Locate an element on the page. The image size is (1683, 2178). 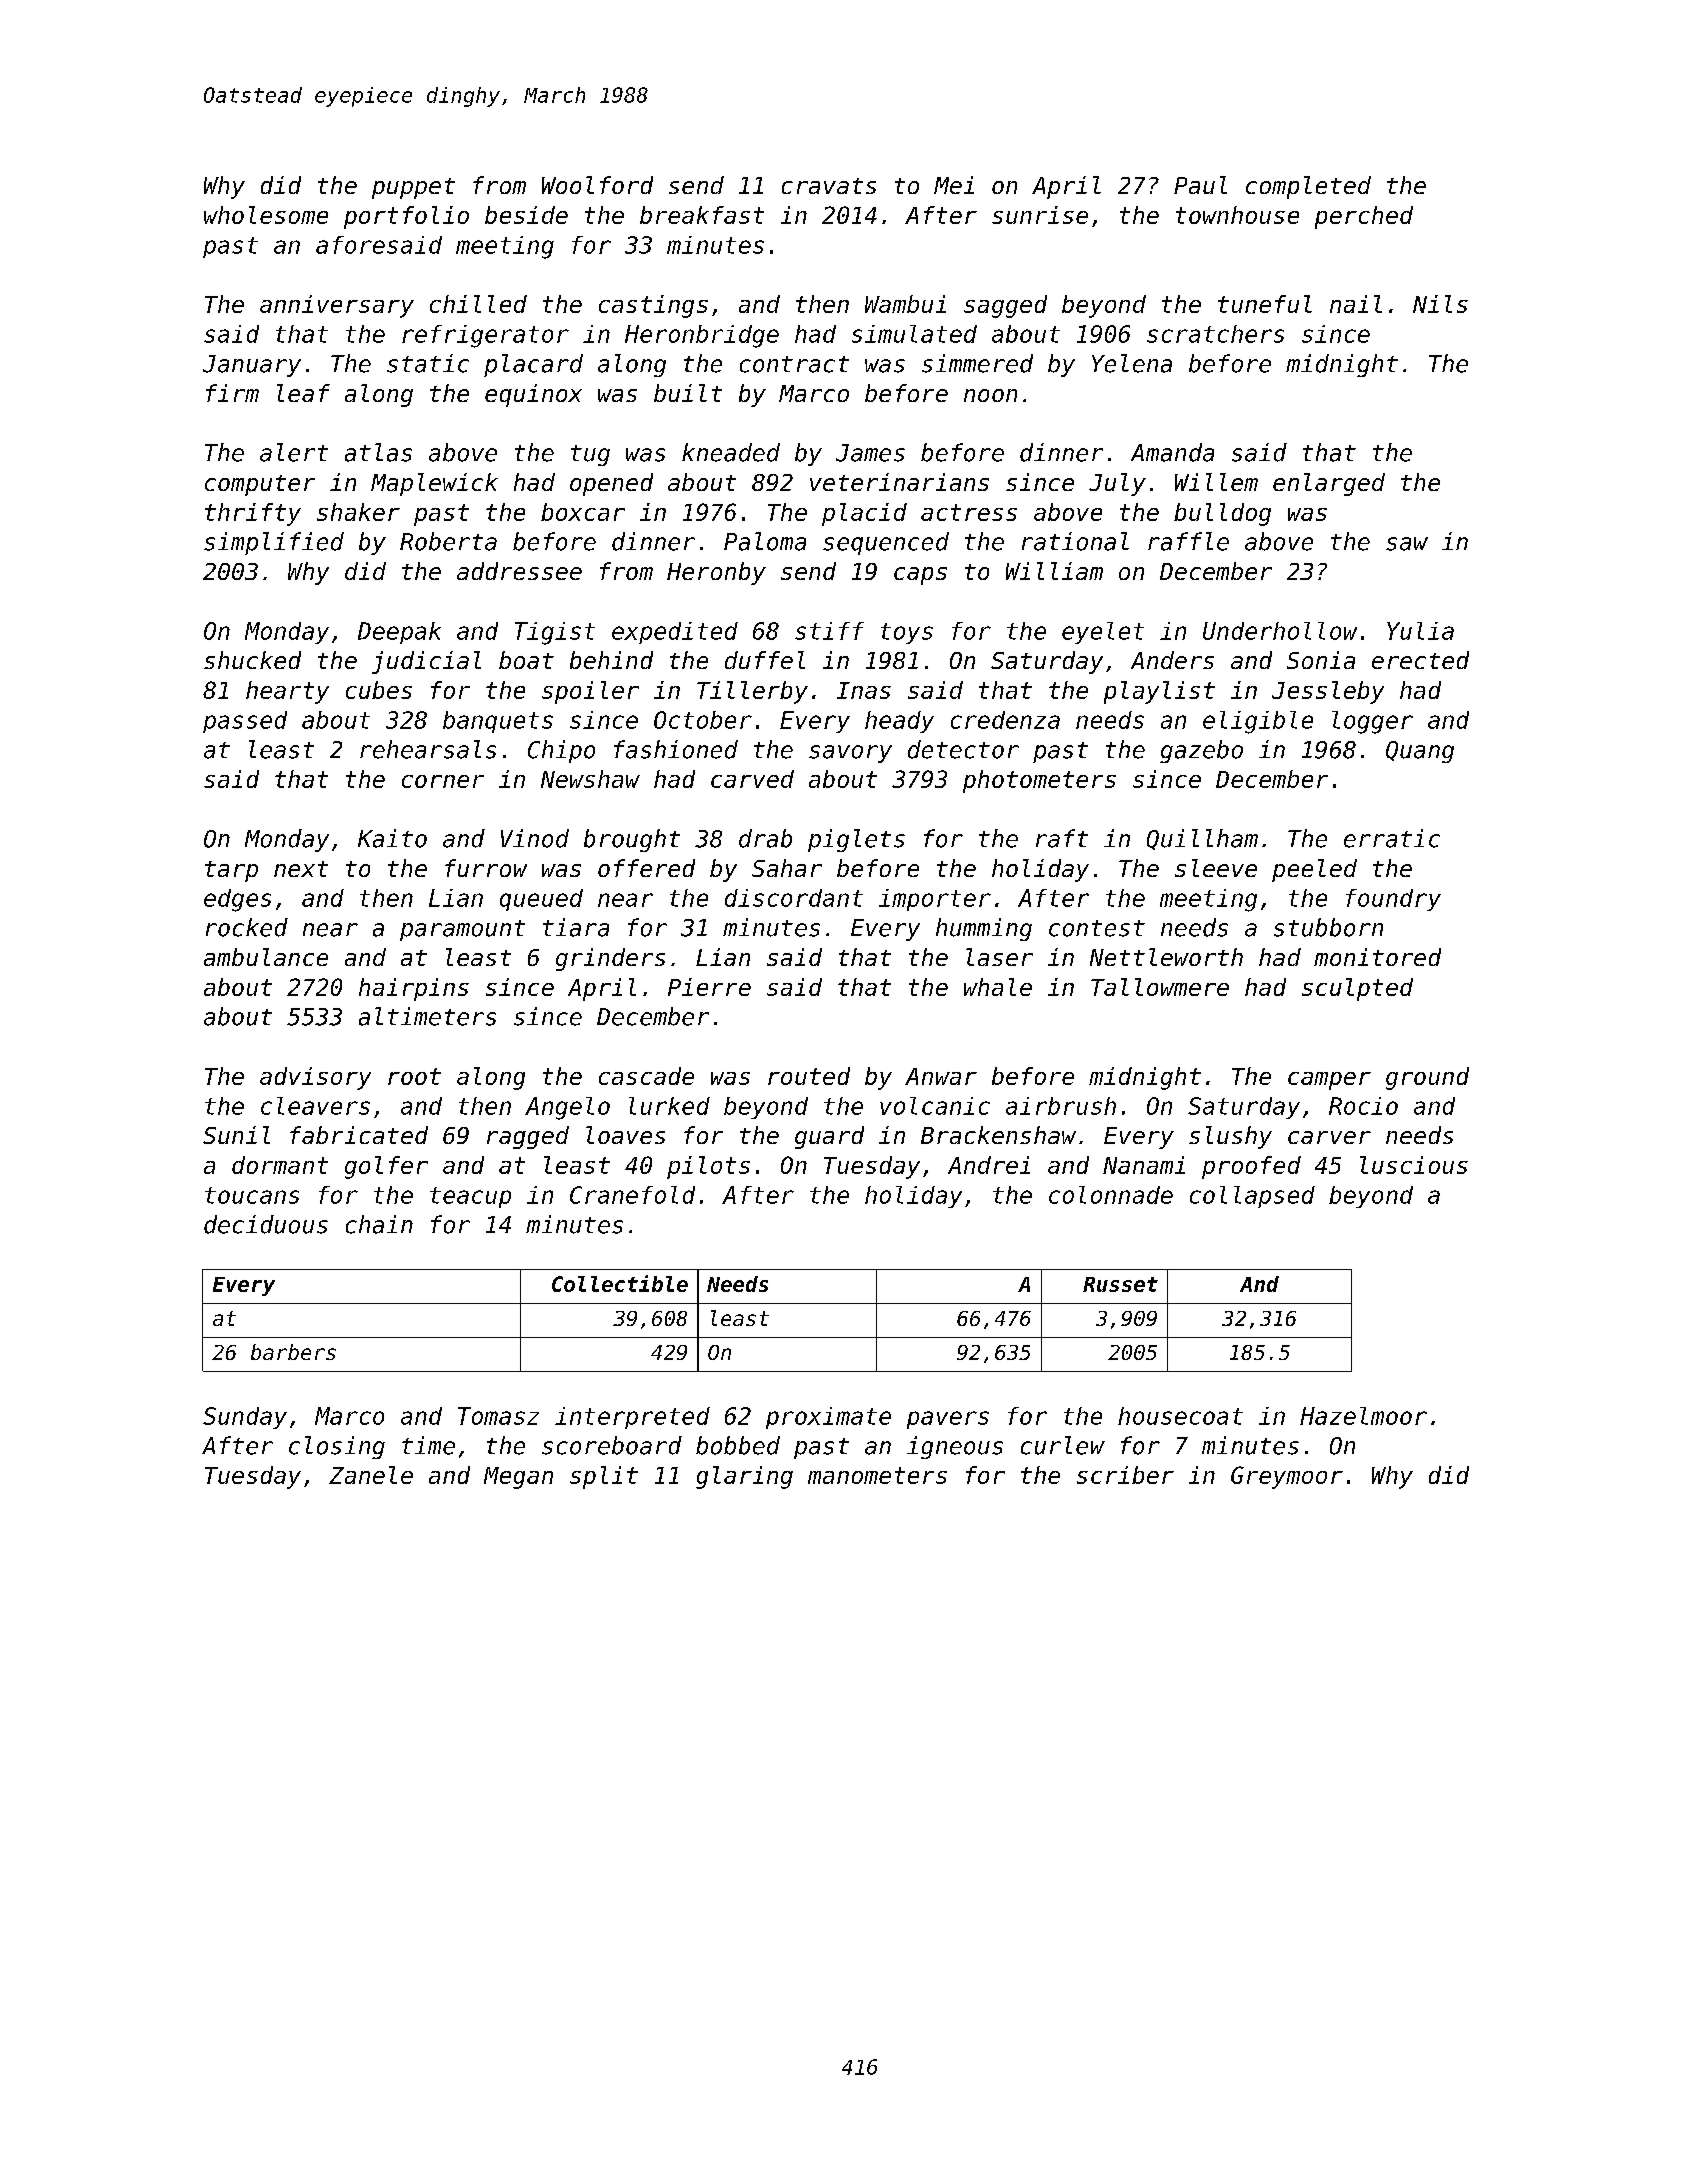
pilots is located at coordinates (708, 1167).
